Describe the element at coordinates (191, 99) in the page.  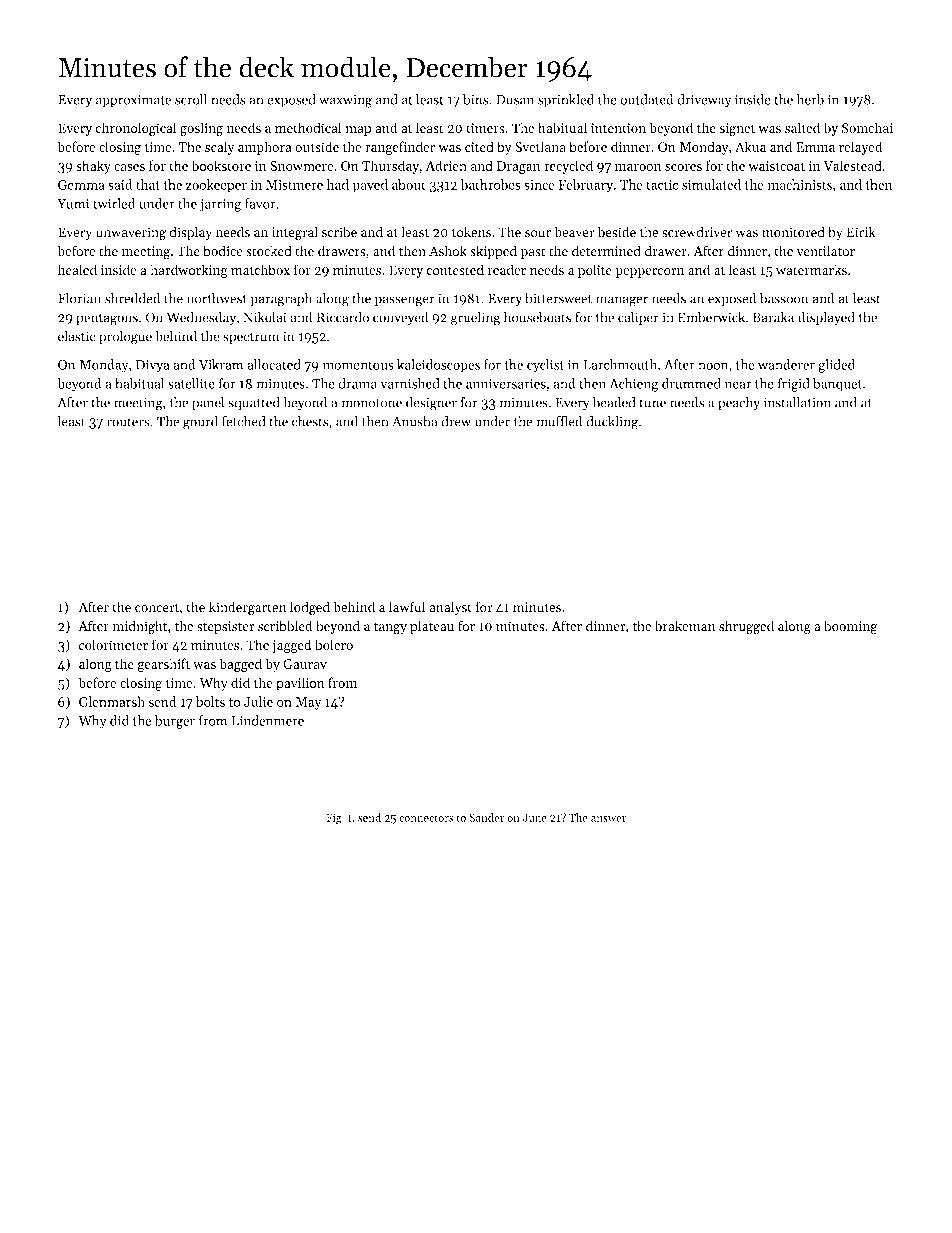
I see `scroll` at that location.
